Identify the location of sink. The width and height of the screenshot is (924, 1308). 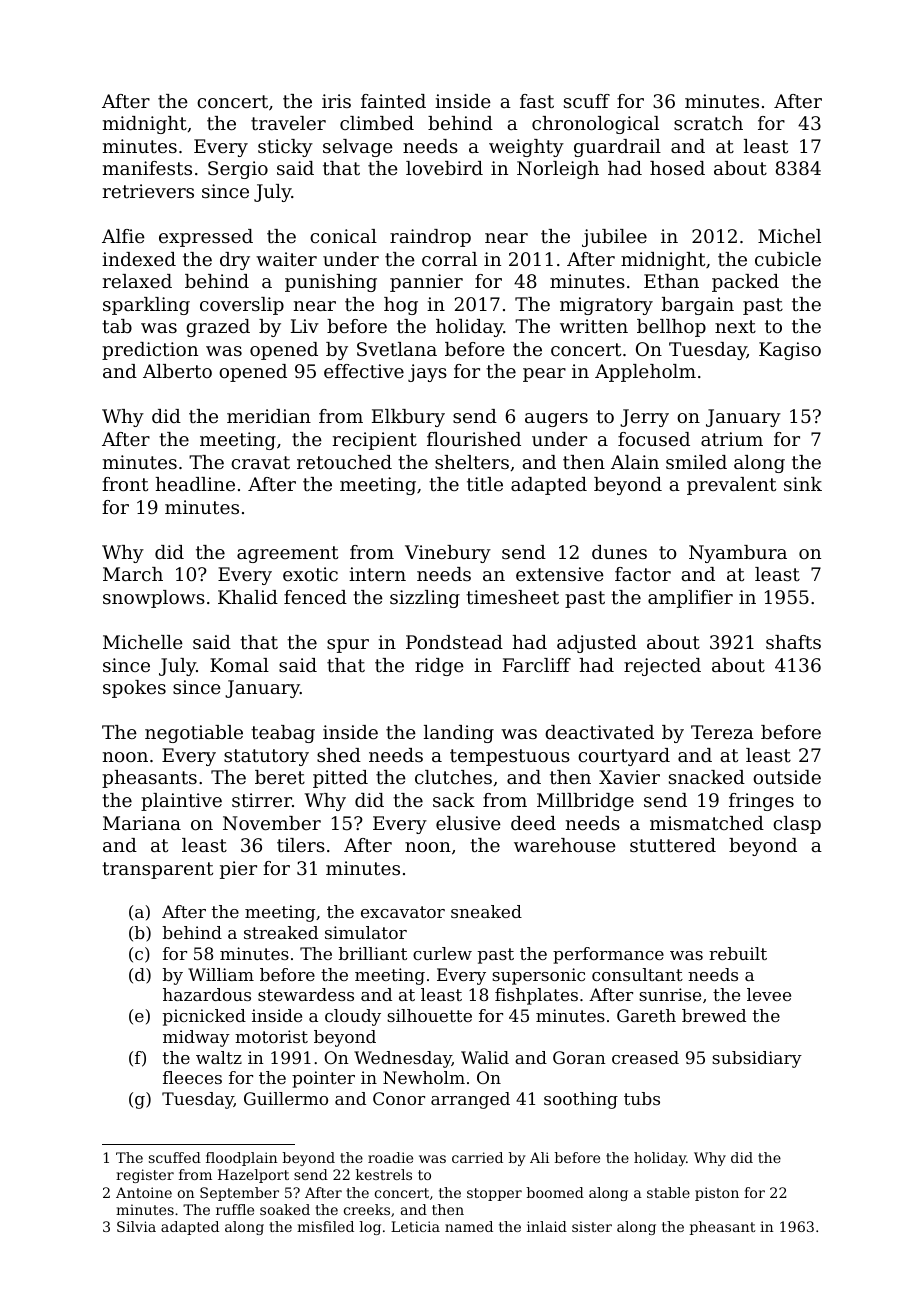
(803, 484).
